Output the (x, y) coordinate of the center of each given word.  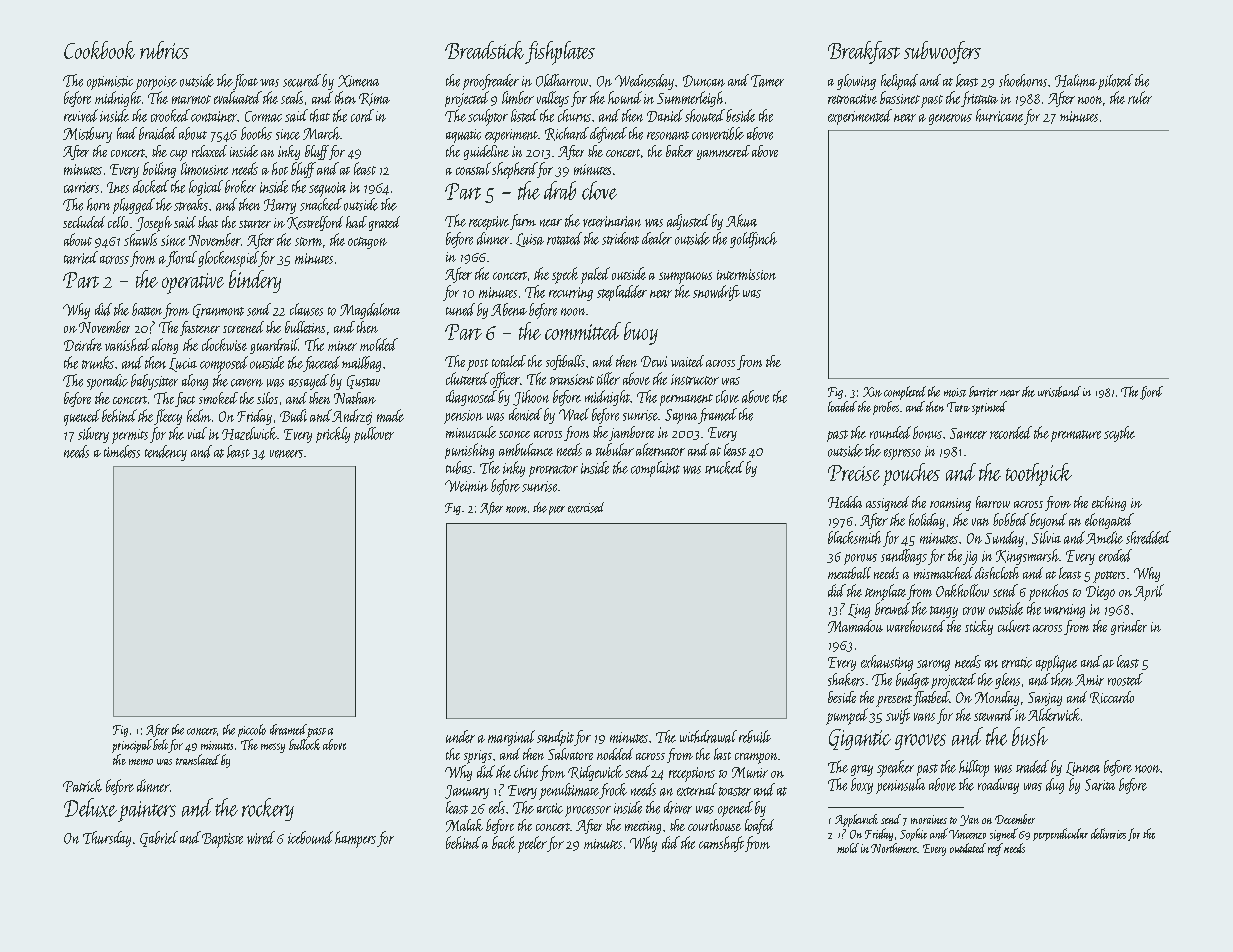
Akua (741, 220)
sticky (979, 627)
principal (132, 746)
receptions (692, 774)
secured (302, 80)
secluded (84, 222)
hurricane (999, 115)
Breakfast (864, 52)
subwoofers (942, 52)
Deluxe (90, 807)
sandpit (555, 738)
